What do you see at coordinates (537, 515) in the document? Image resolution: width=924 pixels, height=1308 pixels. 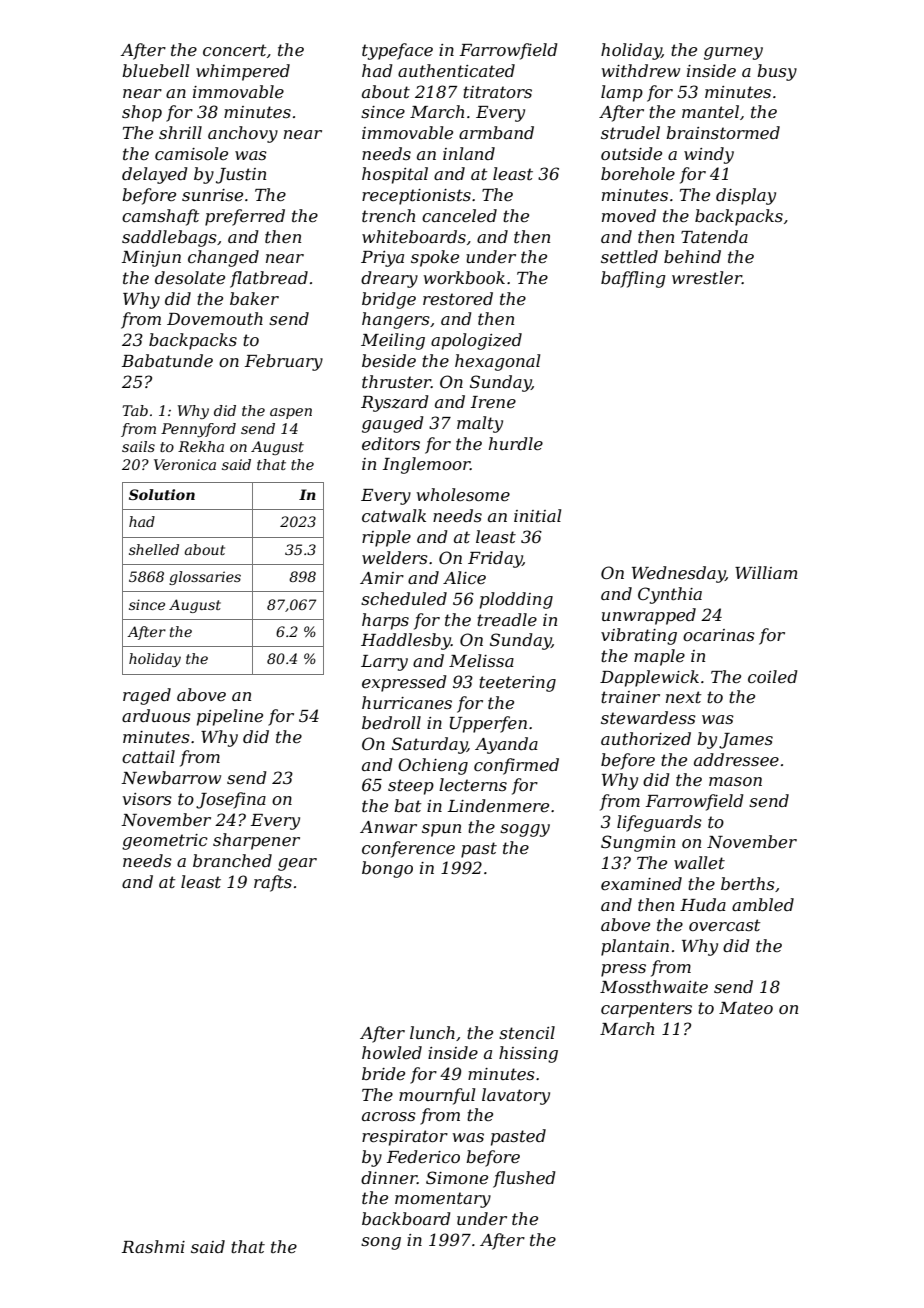 I see `initial` at bounding box center [537, 515].
